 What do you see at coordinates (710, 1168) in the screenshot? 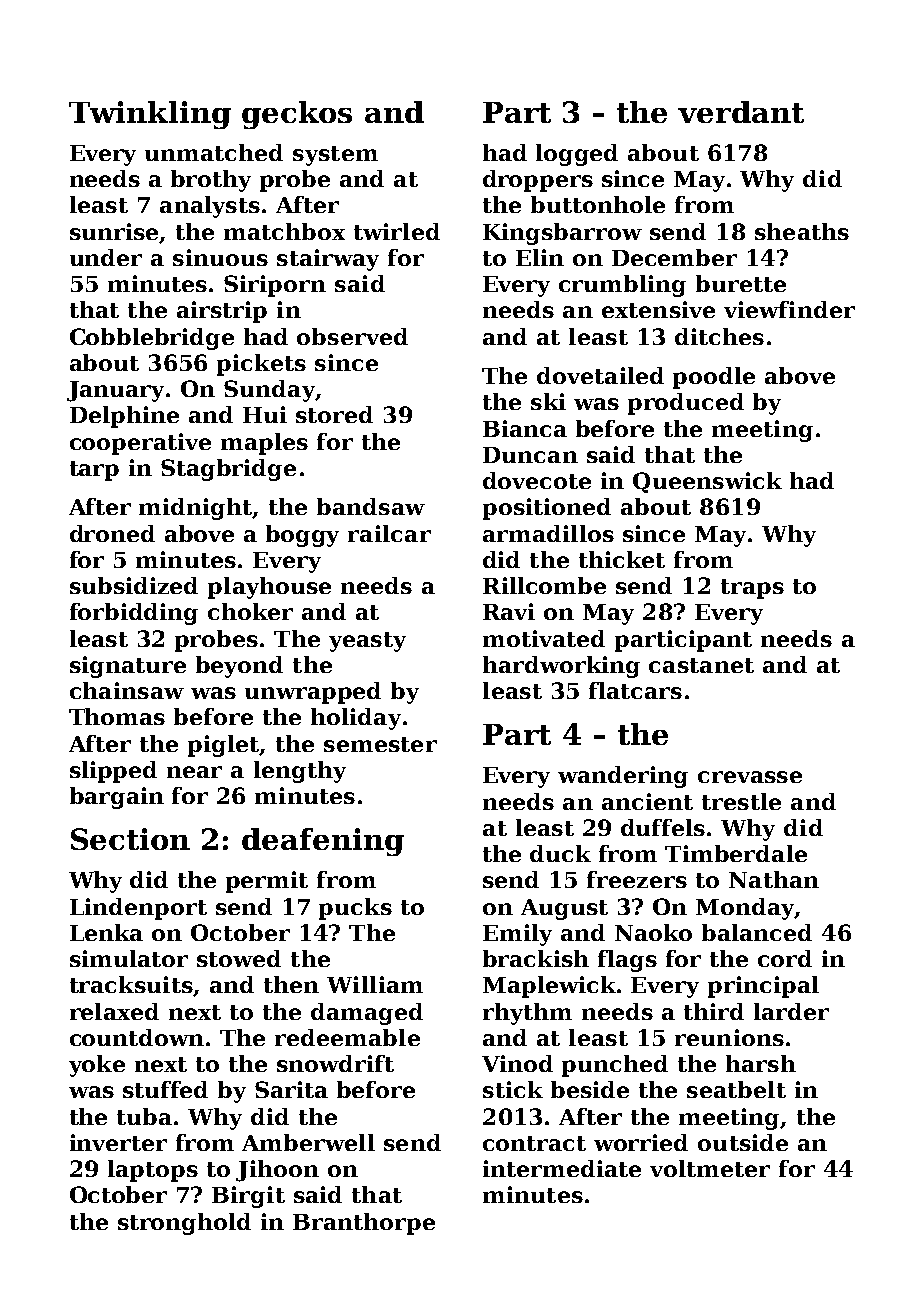
I see `voltmeter` at bounding box center [710, 1168].
